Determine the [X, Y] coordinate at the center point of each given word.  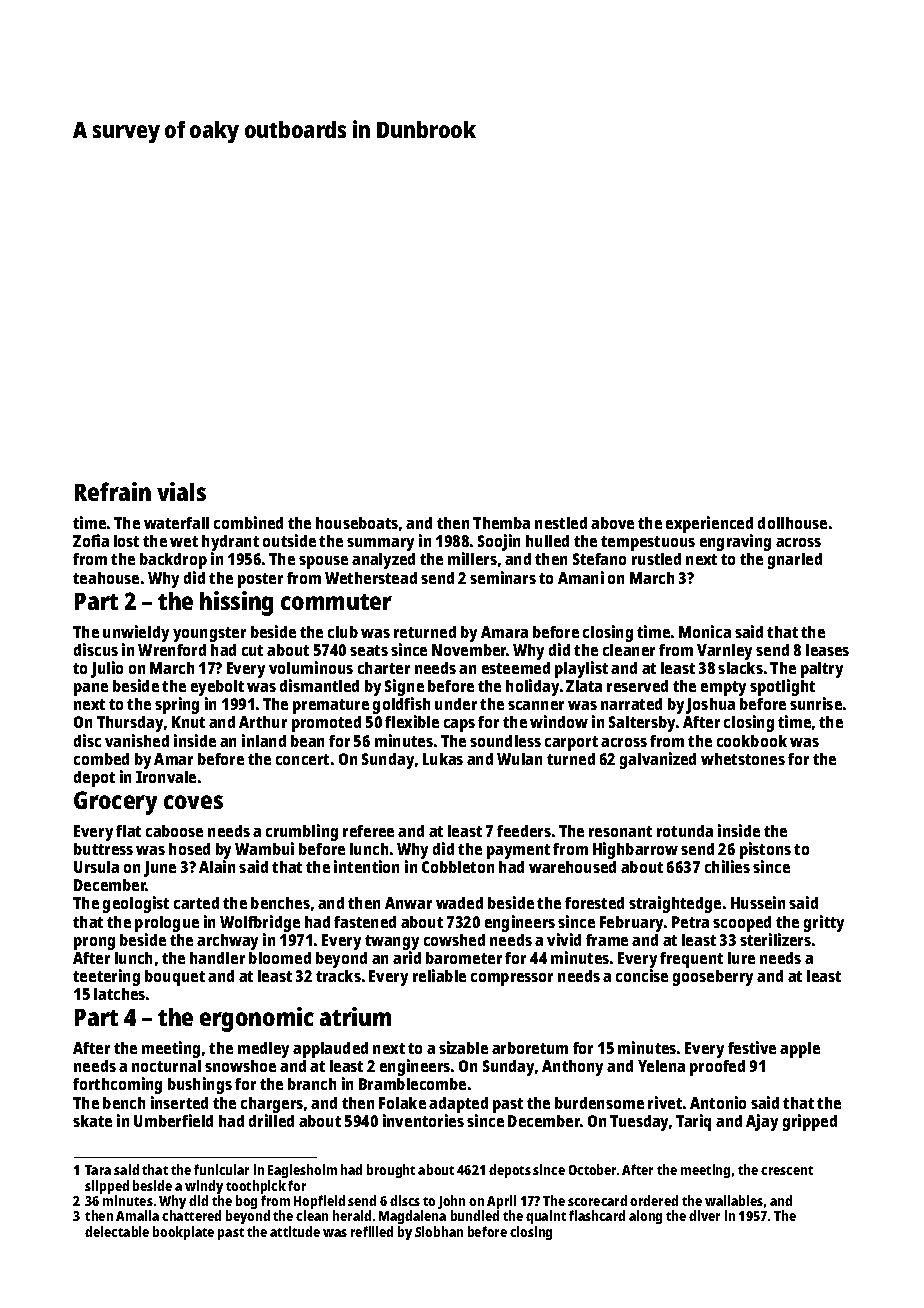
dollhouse [792, 523]
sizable [463, 1047]
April [501, 1203]
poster [260, 580]
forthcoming [117, 1085]
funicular [221, 1169]
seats [369, 650]
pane [91, 689]
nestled [561, 523]
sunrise [816, 703]
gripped [810, 1122]
